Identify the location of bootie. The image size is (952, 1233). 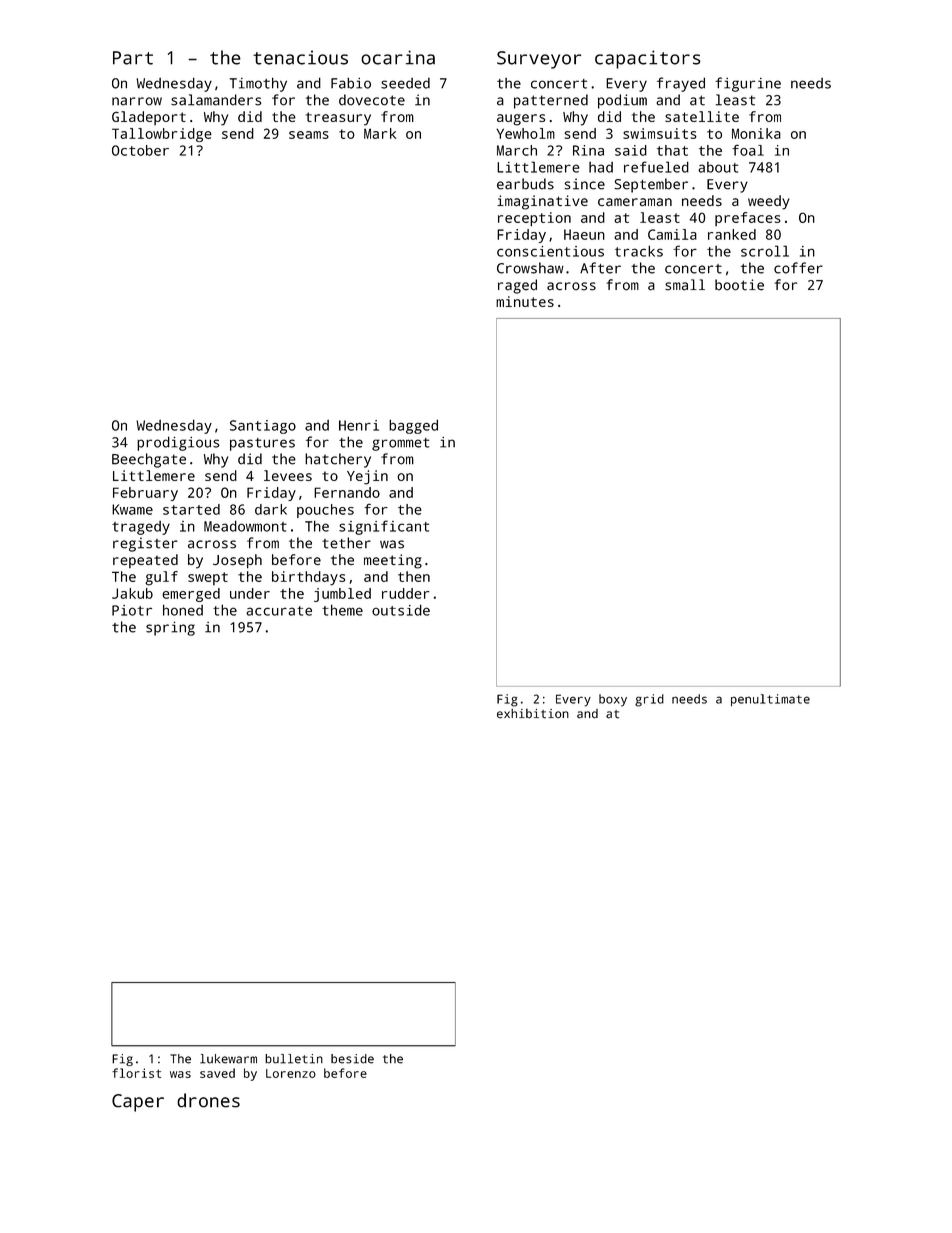
(739, 285).
